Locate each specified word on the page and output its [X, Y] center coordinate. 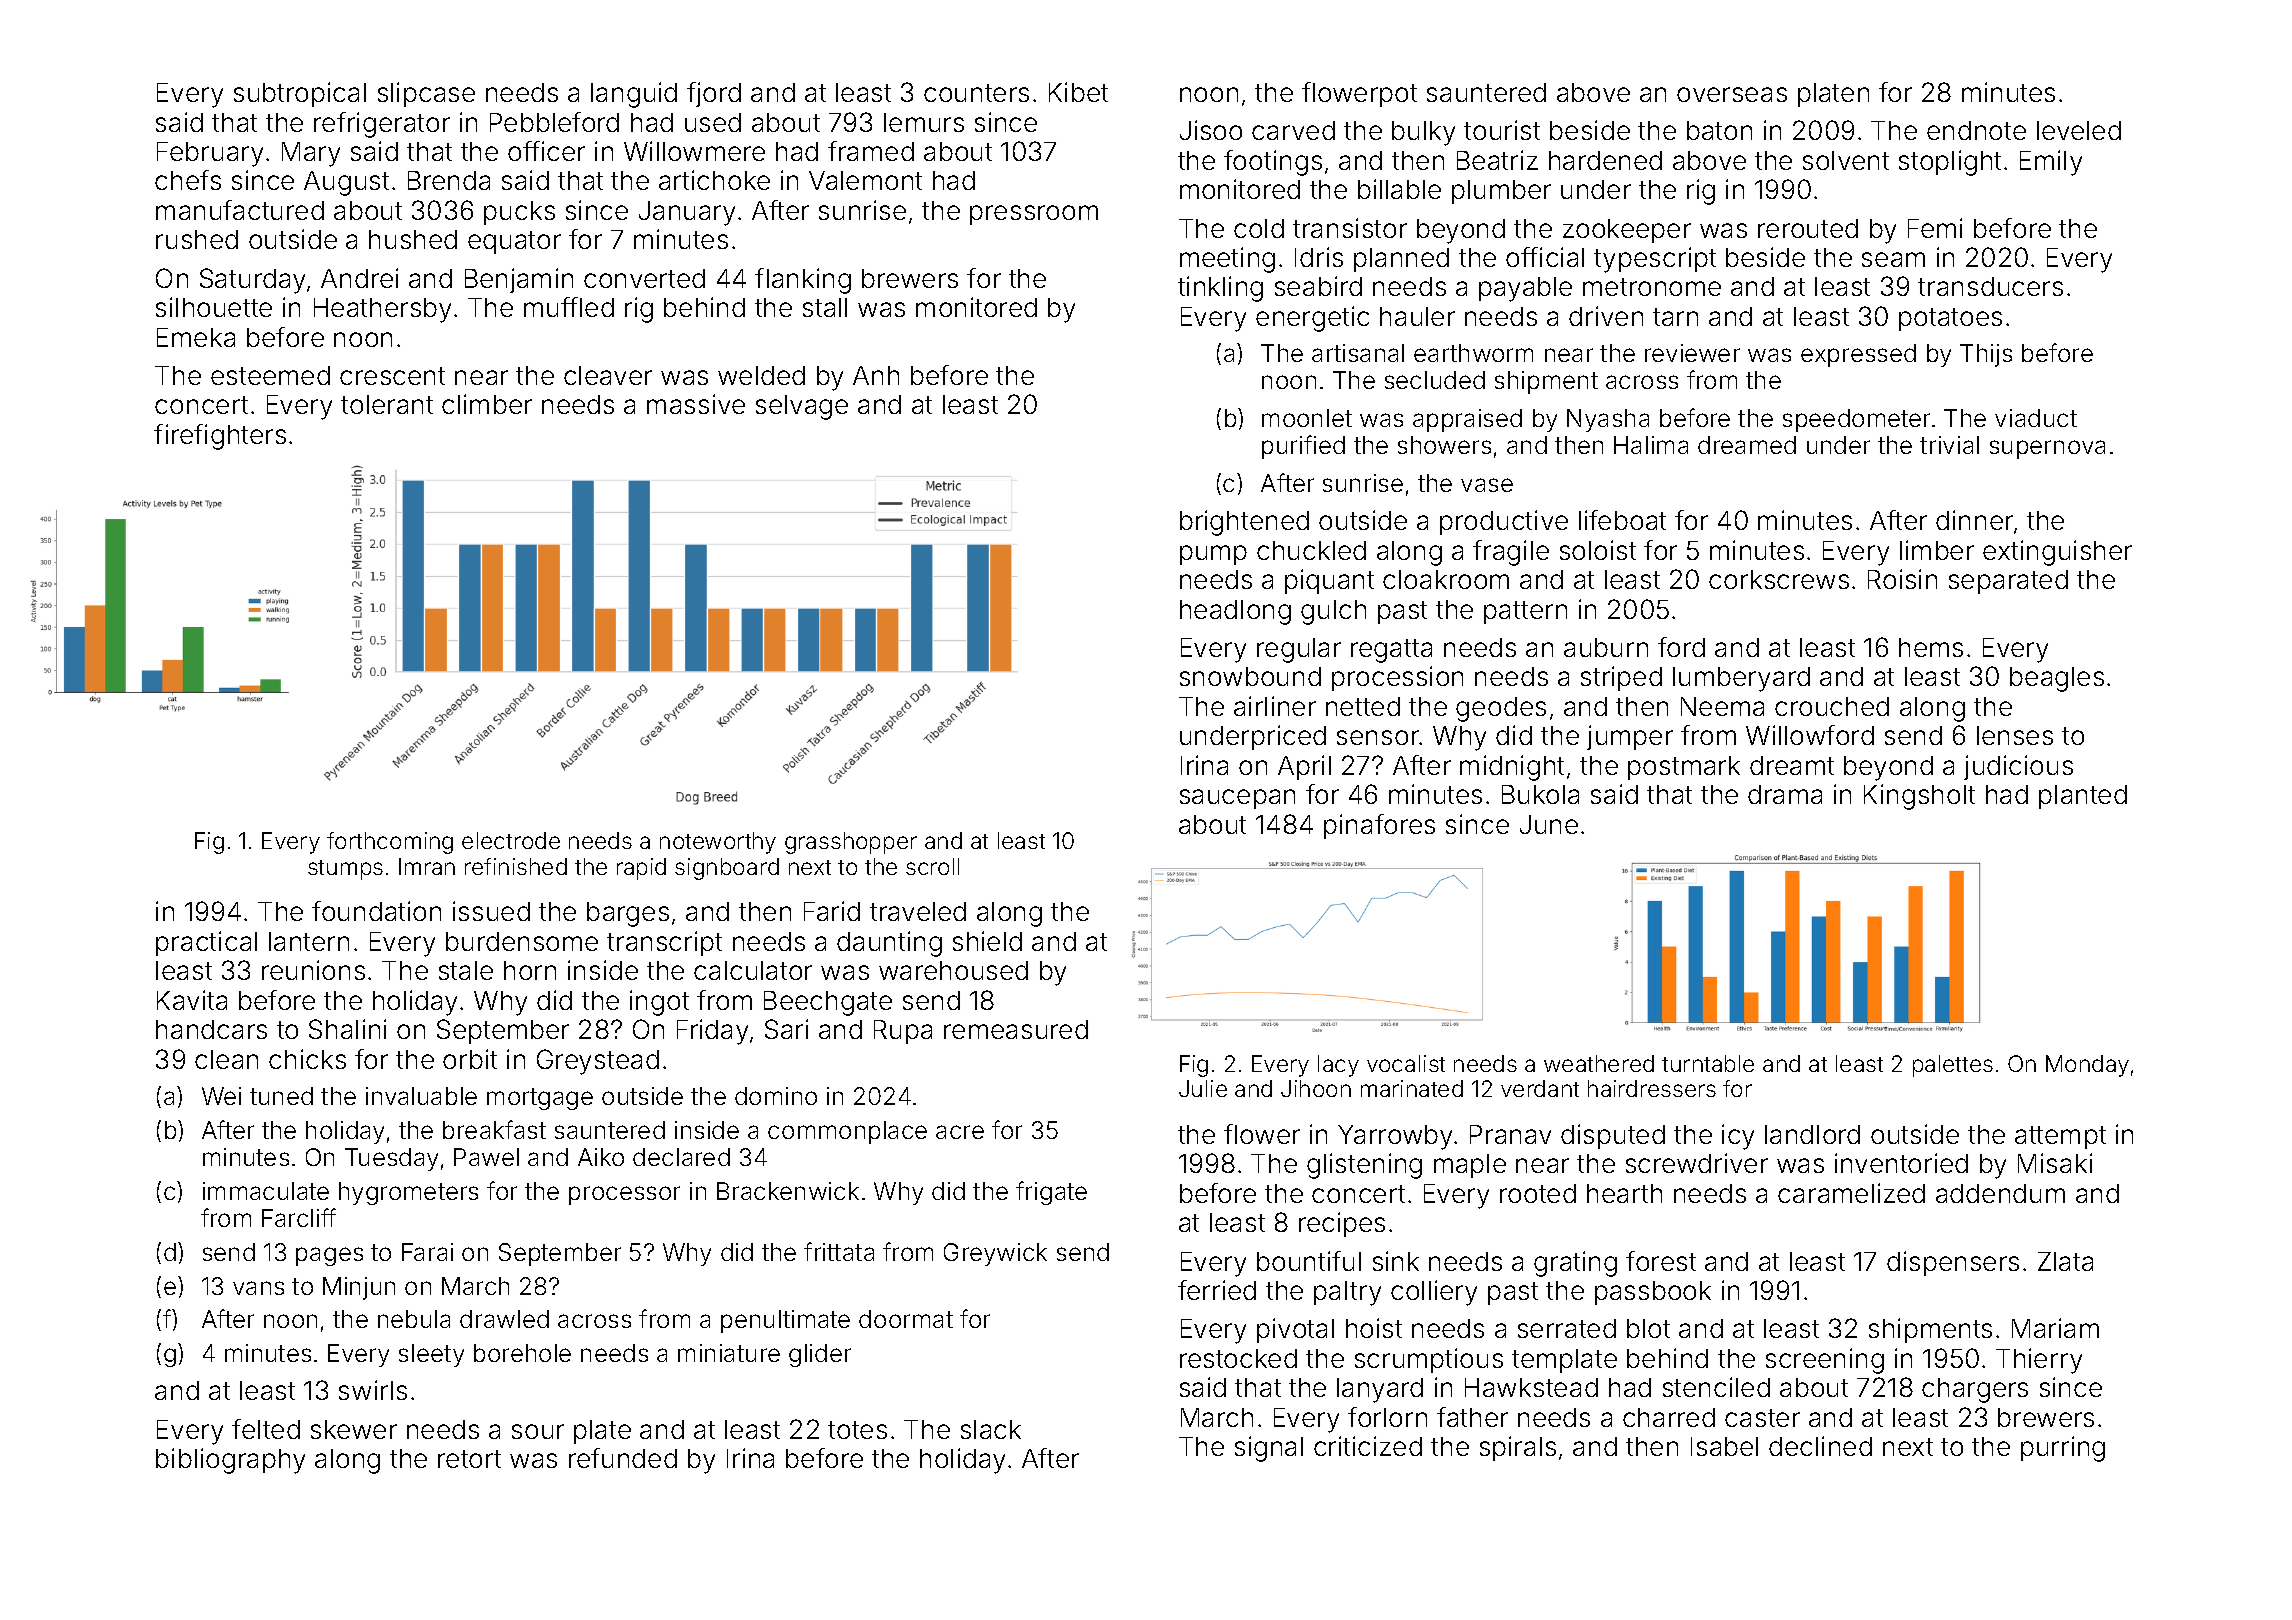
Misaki [2055, 1163]
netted [1363, 706]
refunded [623, 1458]
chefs [188, 180]
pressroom [1034, 215]
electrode [511, 840]
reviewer [1692, 353]
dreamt [1792, 765]
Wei [221, 1096]
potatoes [1950, 319]
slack [991, 1429]
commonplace [847, 1132]
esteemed [270, 375]
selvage [802, 407]
